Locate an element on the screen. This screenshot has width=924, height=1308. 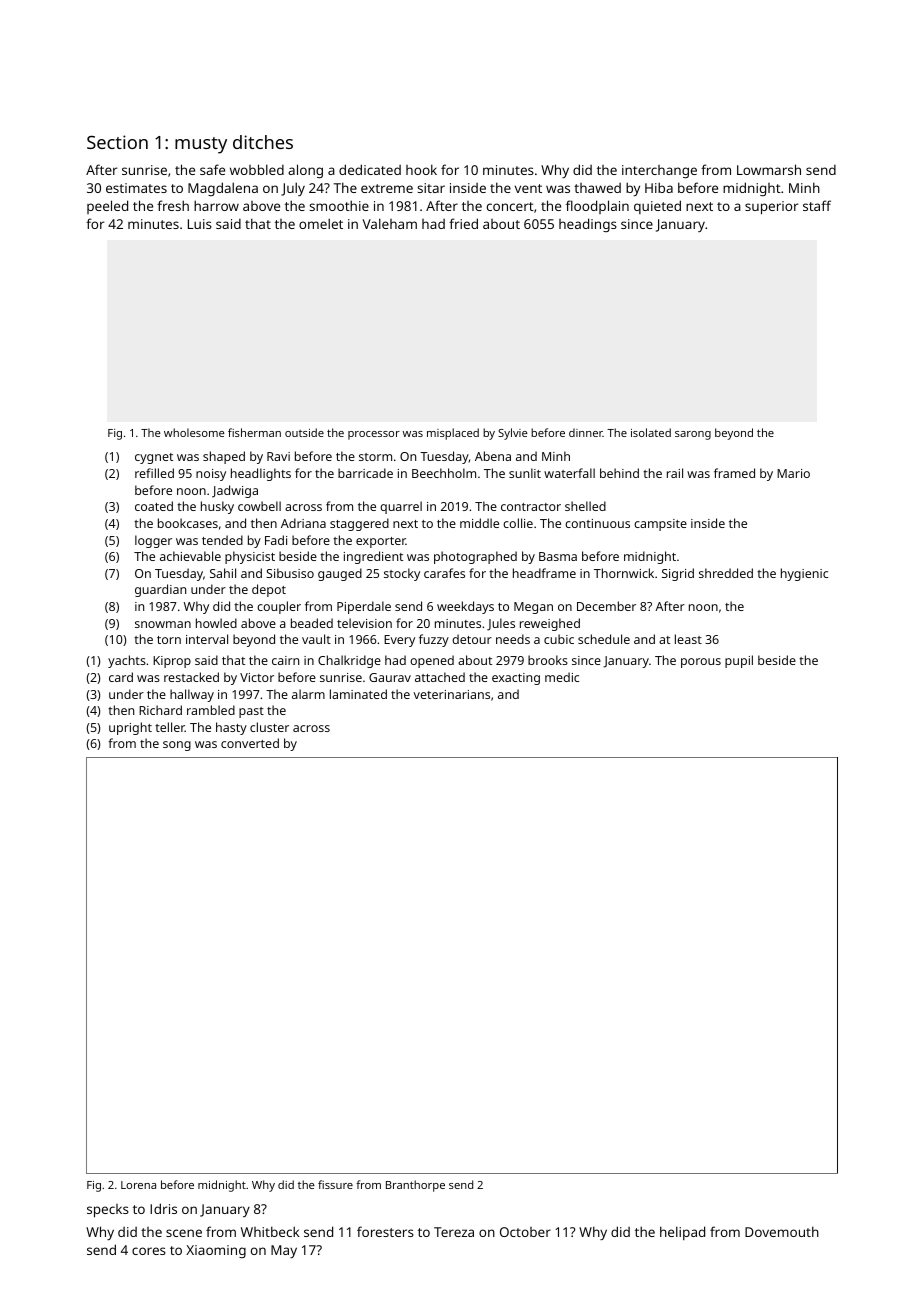
sarong is located at coordinates (693, 435).
